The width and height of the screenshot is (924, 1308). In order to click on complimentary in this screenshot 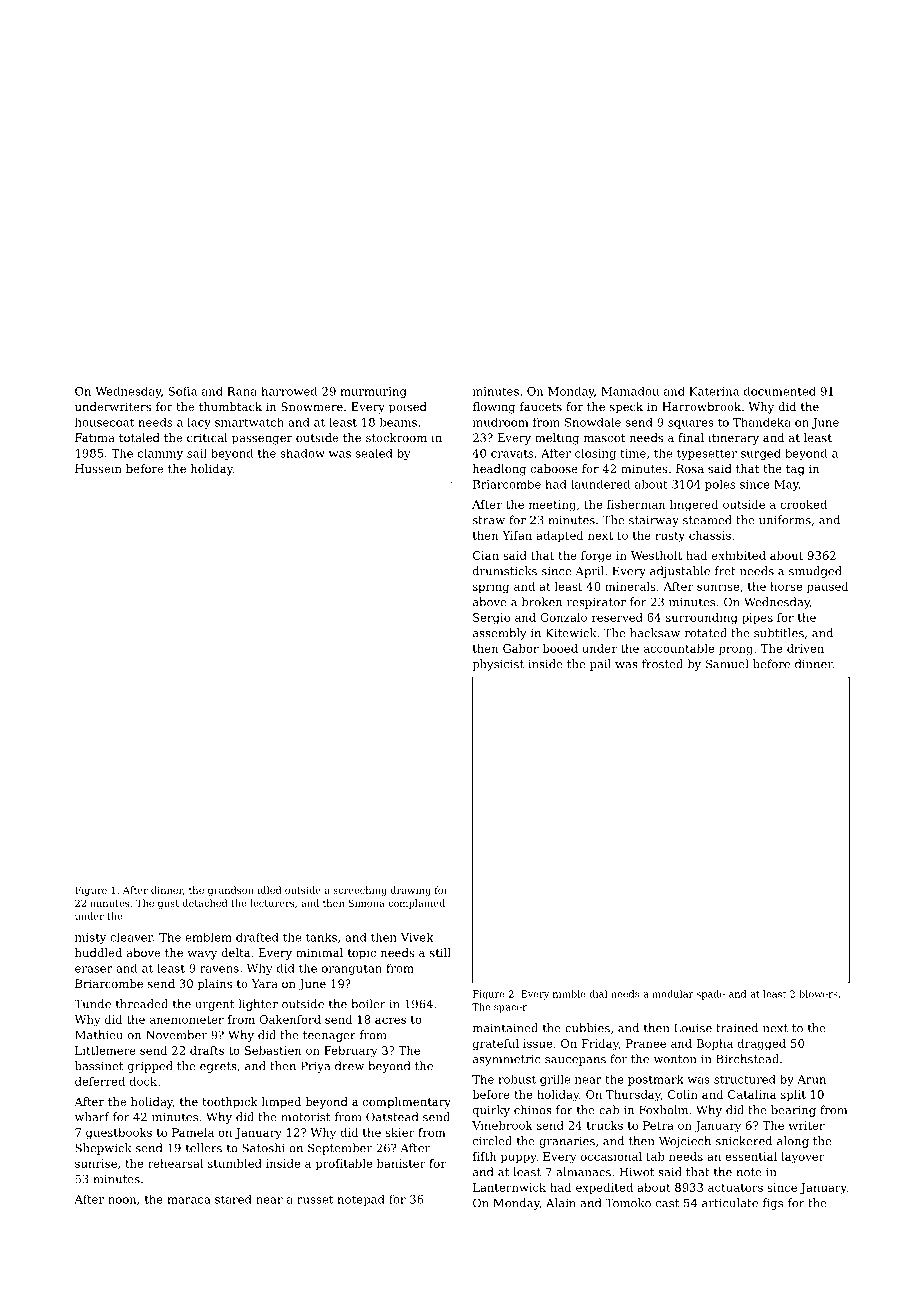, I will do `click(407, 1103)`.
